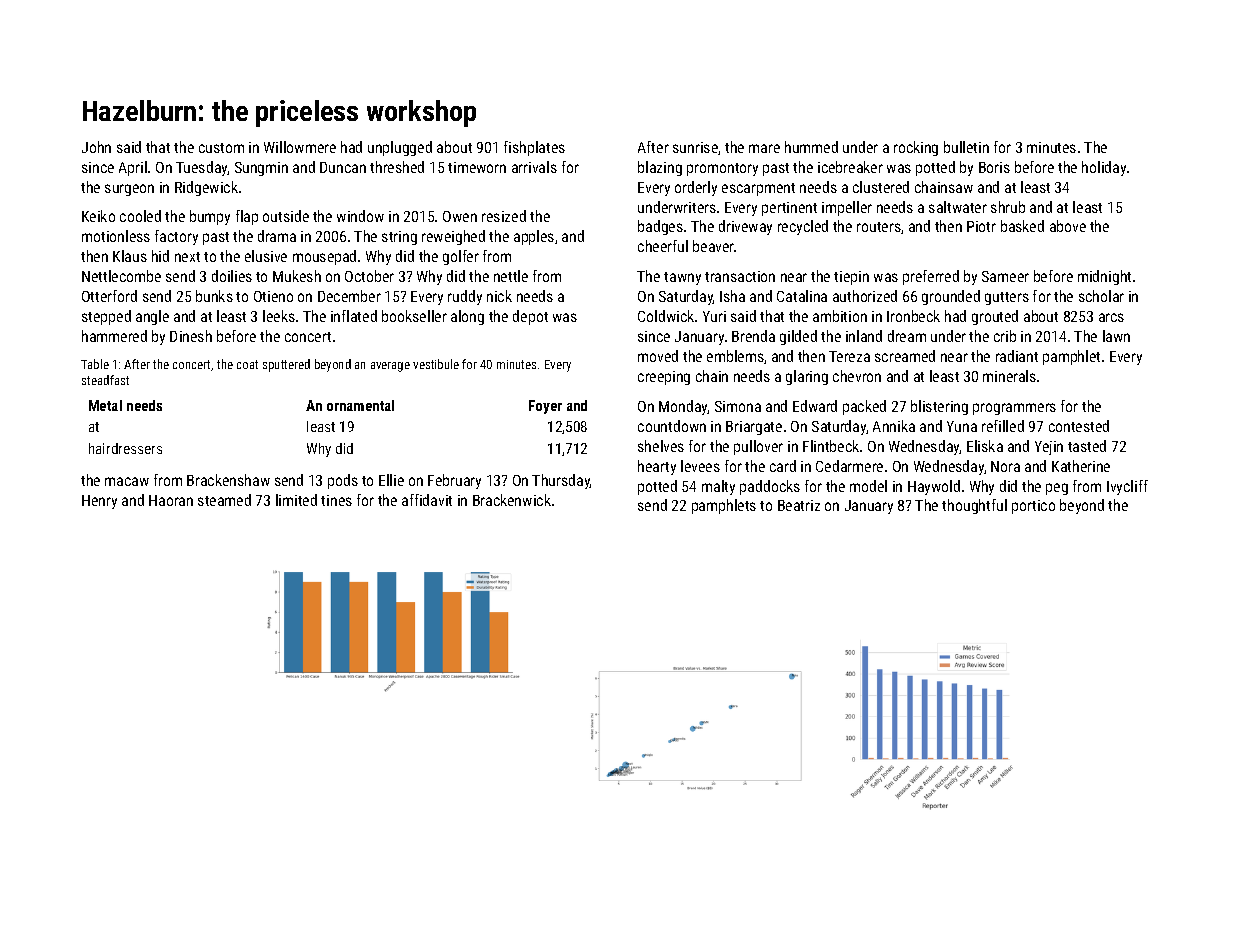 This image has width=1233, height=952. Describe the element at coordinates (916, 148) in the image. I see `rocking` at that location.
